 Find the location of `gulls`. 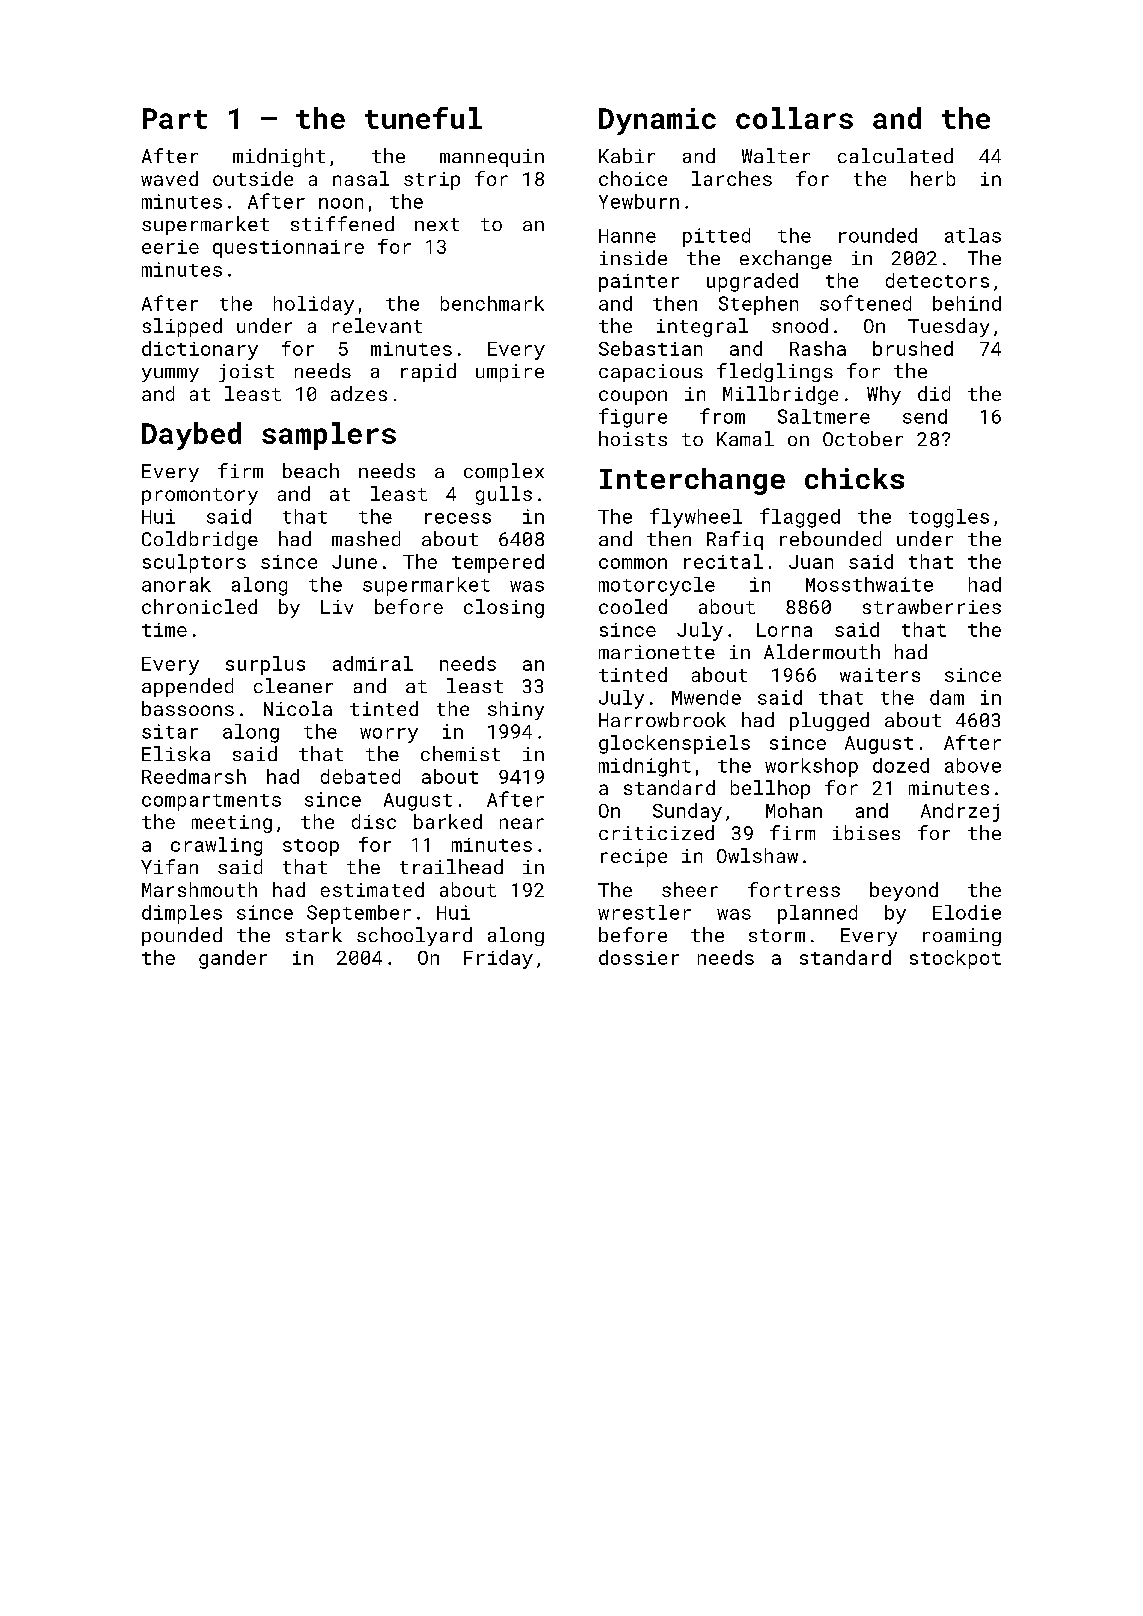

gulls is located at coordinates (504, 495).
